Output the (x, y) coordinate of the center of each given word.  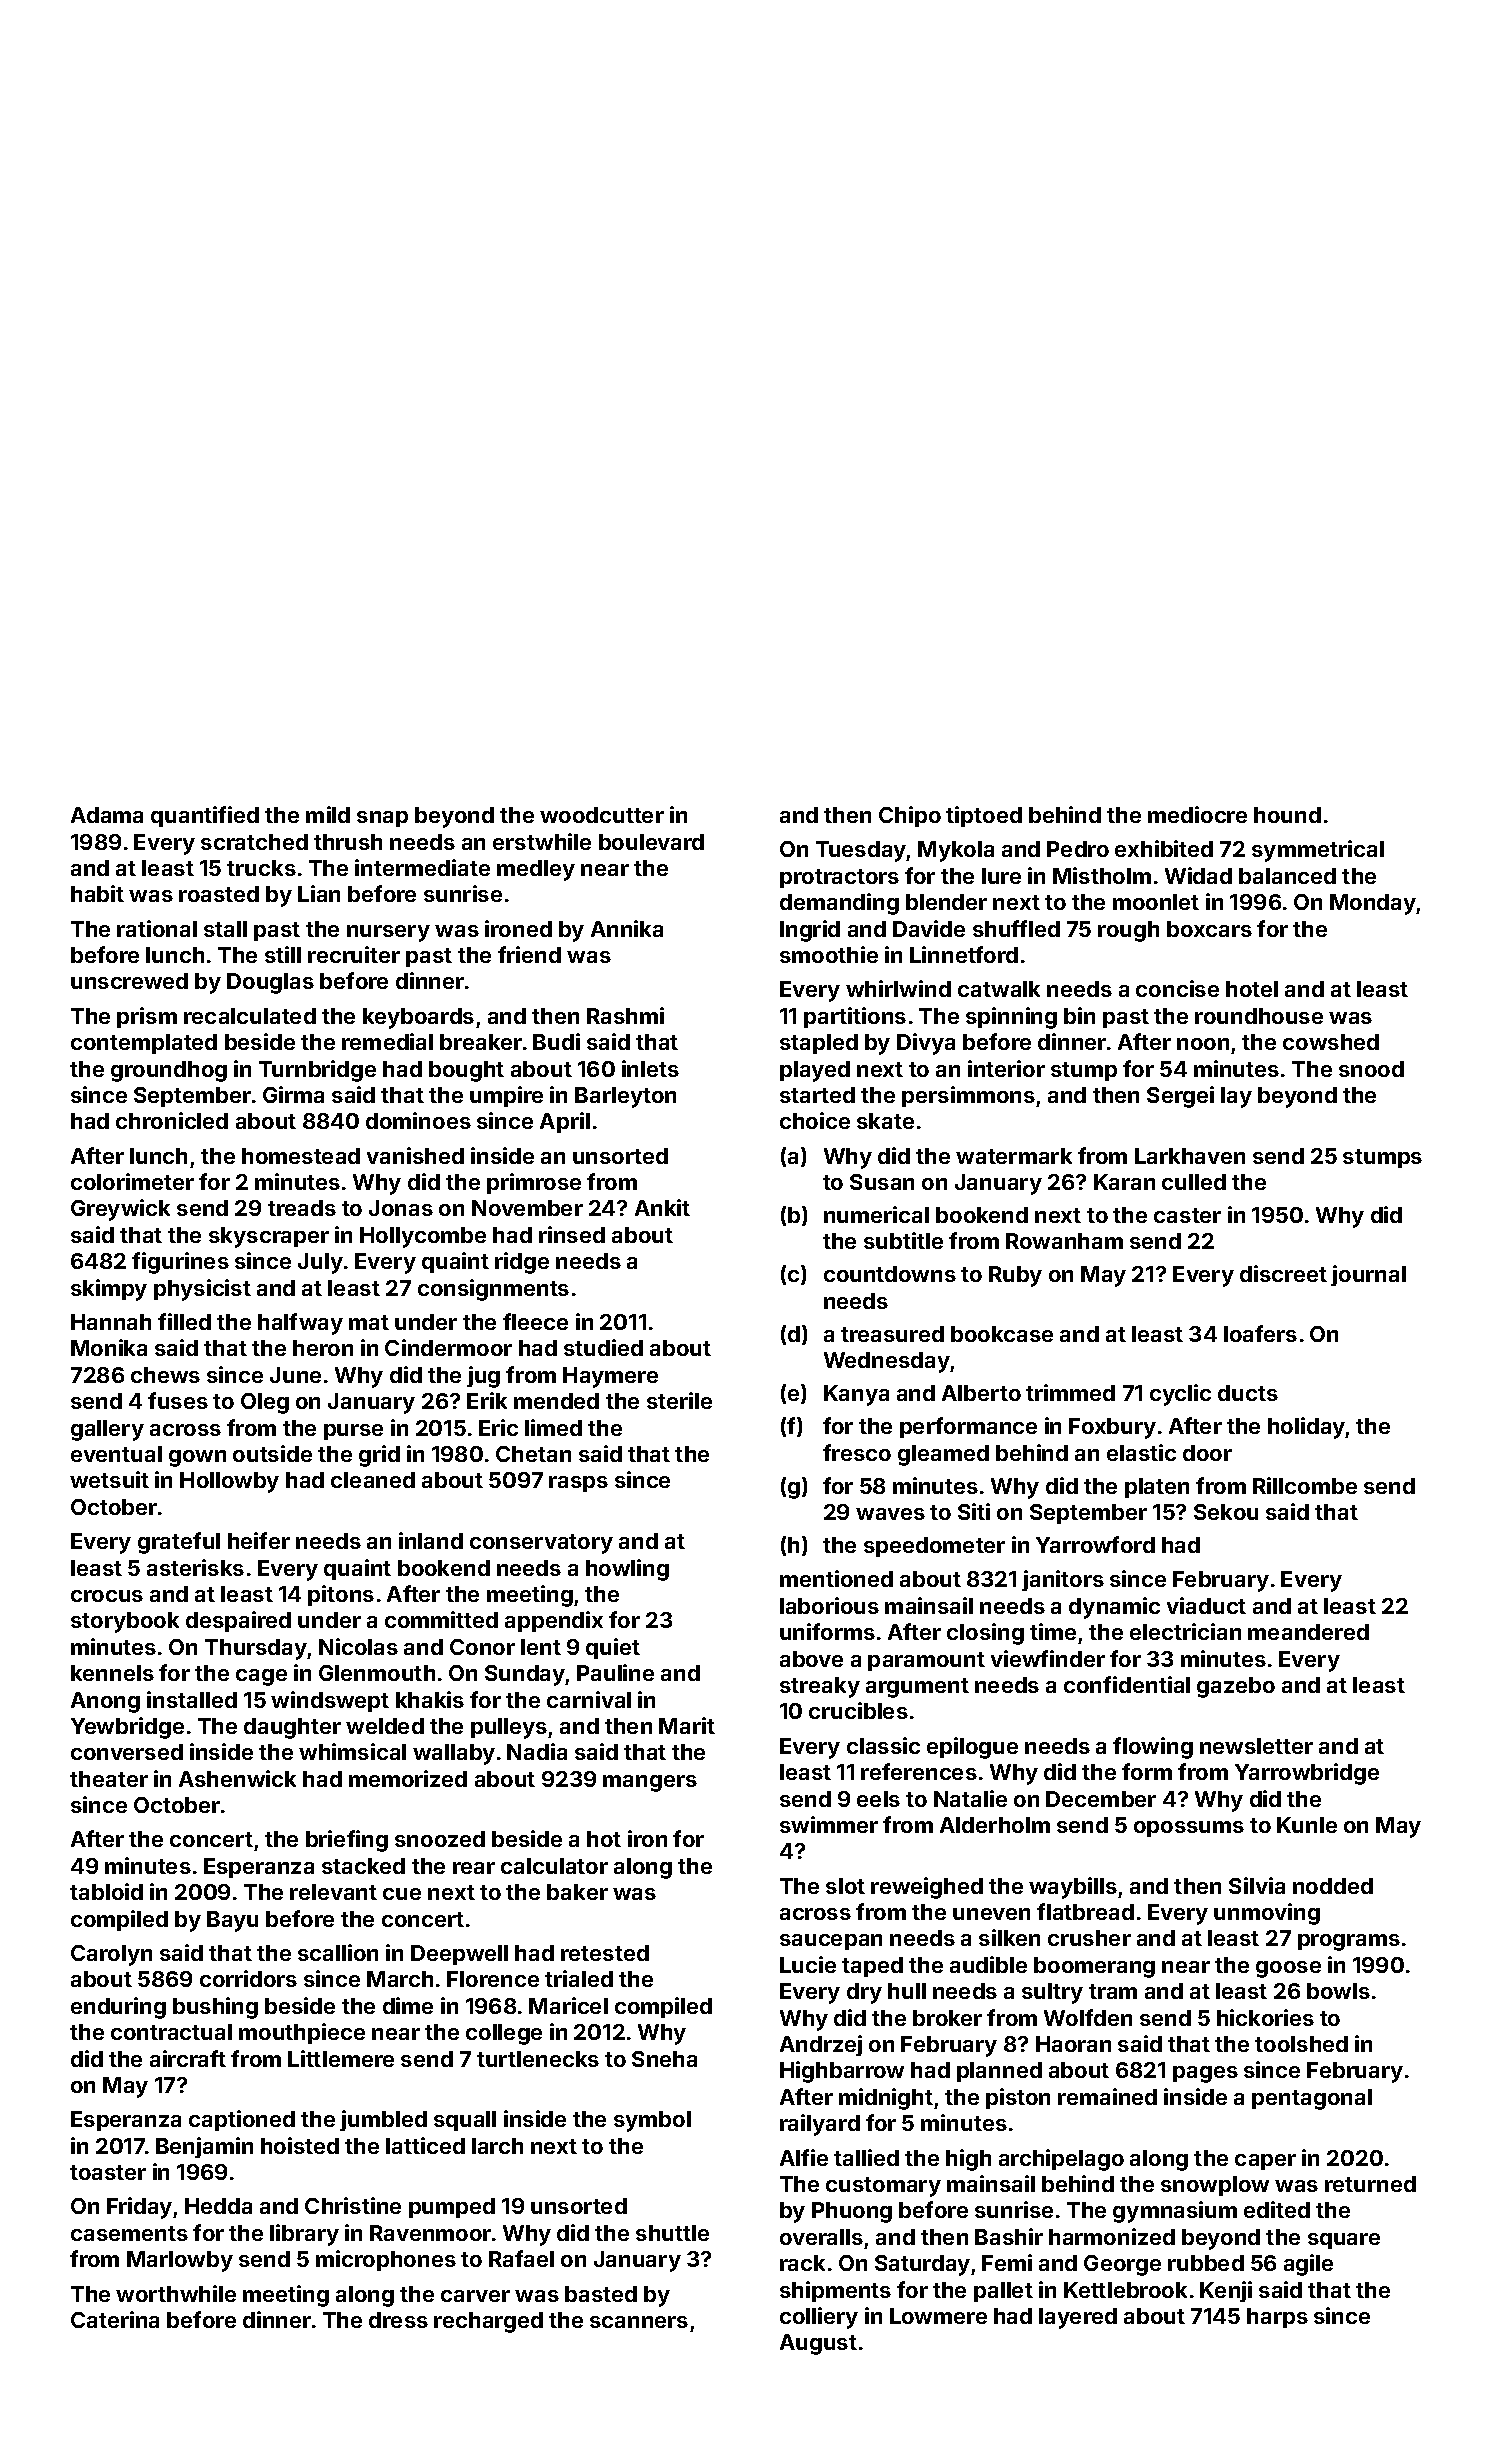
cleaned (373, 1480)
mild (328, 814)
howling (627, 1570)
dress (398, 2320)
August (818, 2344)
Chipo (910, 816)
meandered (1308, 1632)
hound (1287, 815)
